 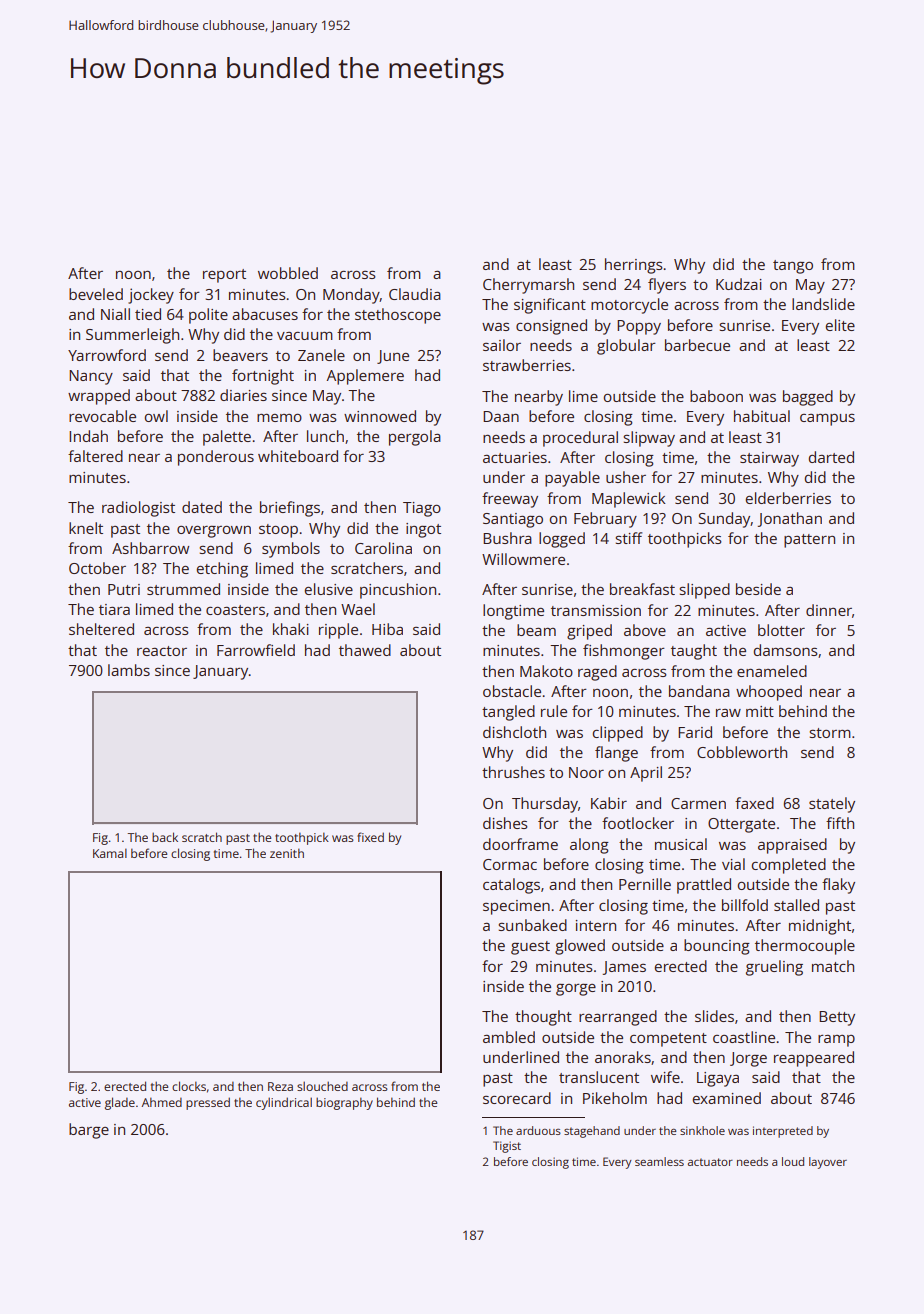 What do you see at coordinates (772, 671) in the screenshot?
I see `enameled` at bounding box center [772, 671].
